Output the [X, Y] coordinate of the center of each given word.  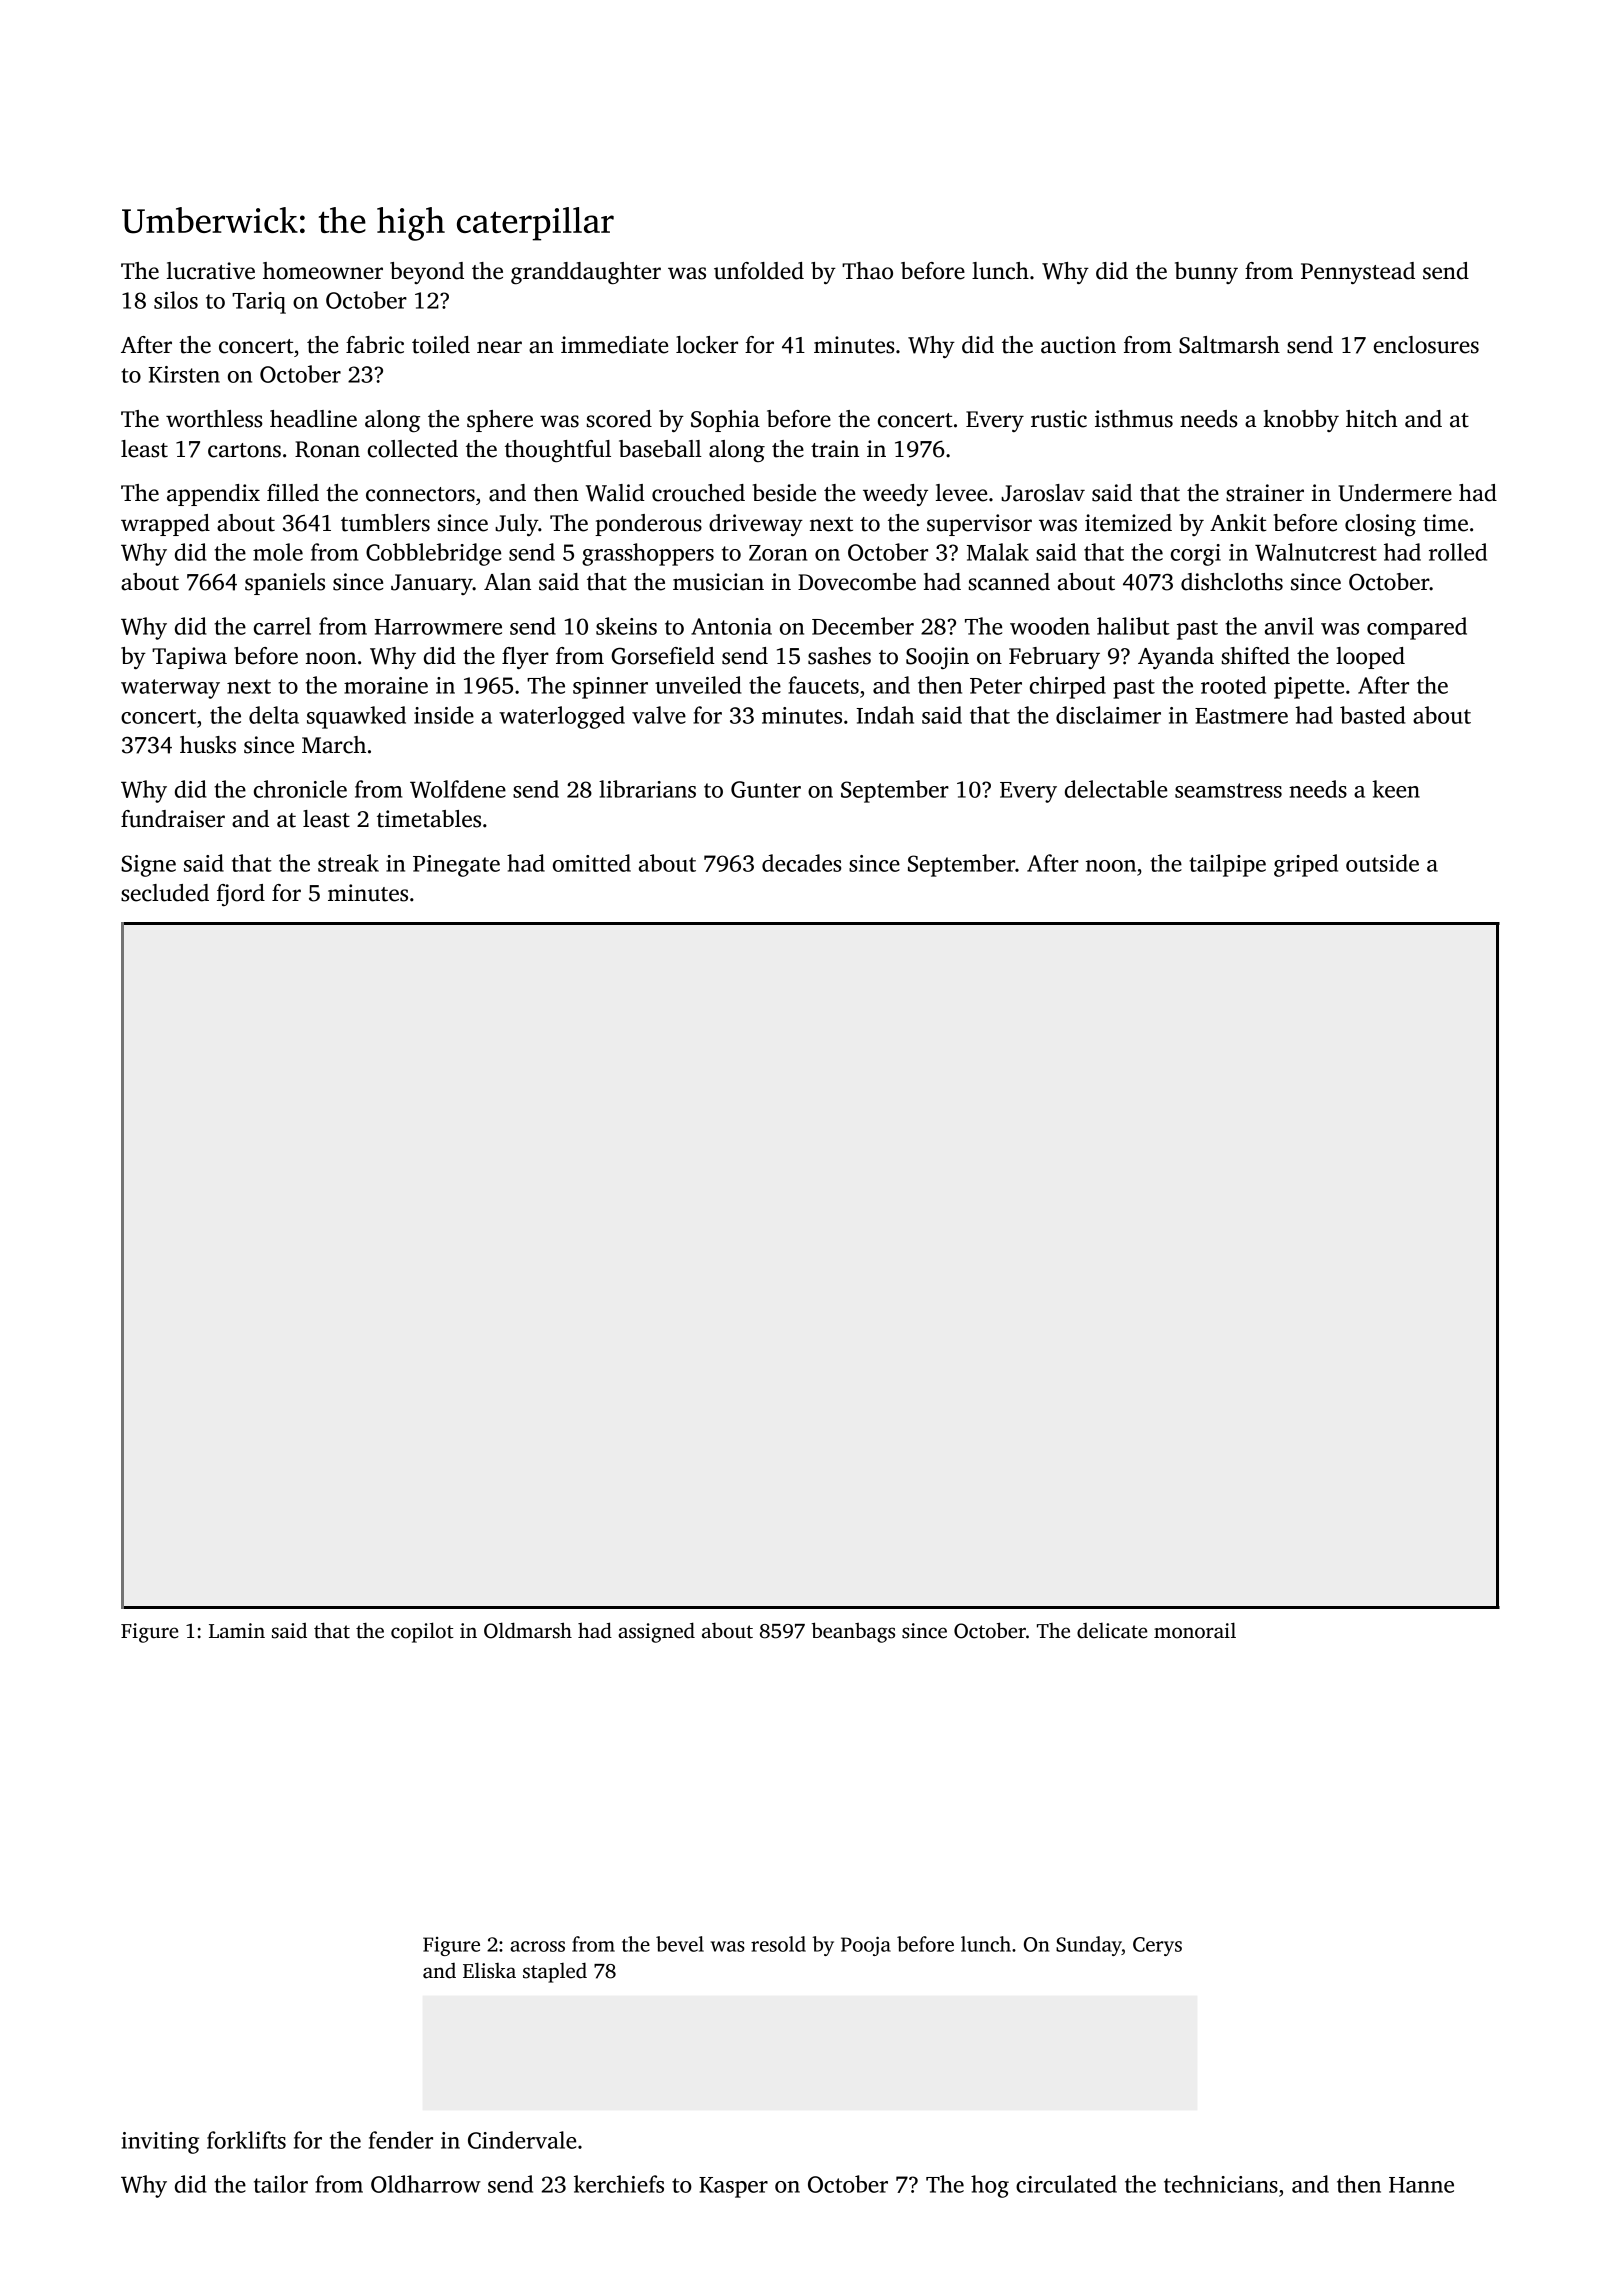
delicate [1112, 1631]
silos [176, 300]
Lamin [237, 1631]
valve [659, 715]
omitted [592, 863]
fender [401, 2140]
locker [707, 345]
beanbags [853, 1632]
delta [274, 715]
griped [1306, 865]
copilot [422, 1632]
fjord [241, 895]
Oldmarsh [528, 1630]
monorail [1195, 1630]
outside [1382, 863]
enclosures [1426, 345]
